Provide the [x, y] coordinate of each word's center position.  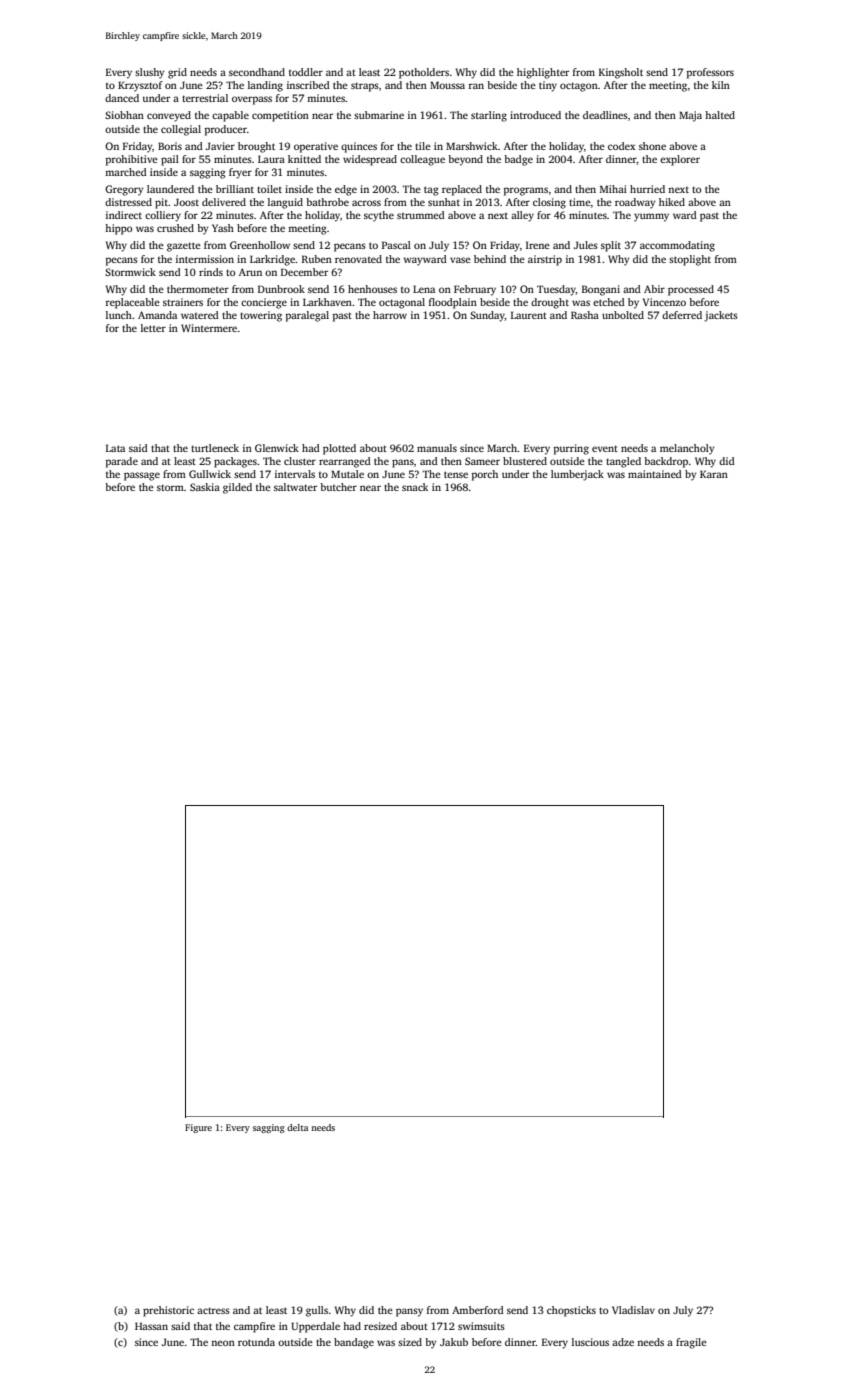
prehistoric [168, 1311]
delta [297, 1127]
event [605, 448]
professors [710, 73]
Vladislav [633, 1310]
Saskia [205, 487]
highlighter [543, 73]
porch [485, 475]
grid [177, 73]
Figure [198, 1128]
